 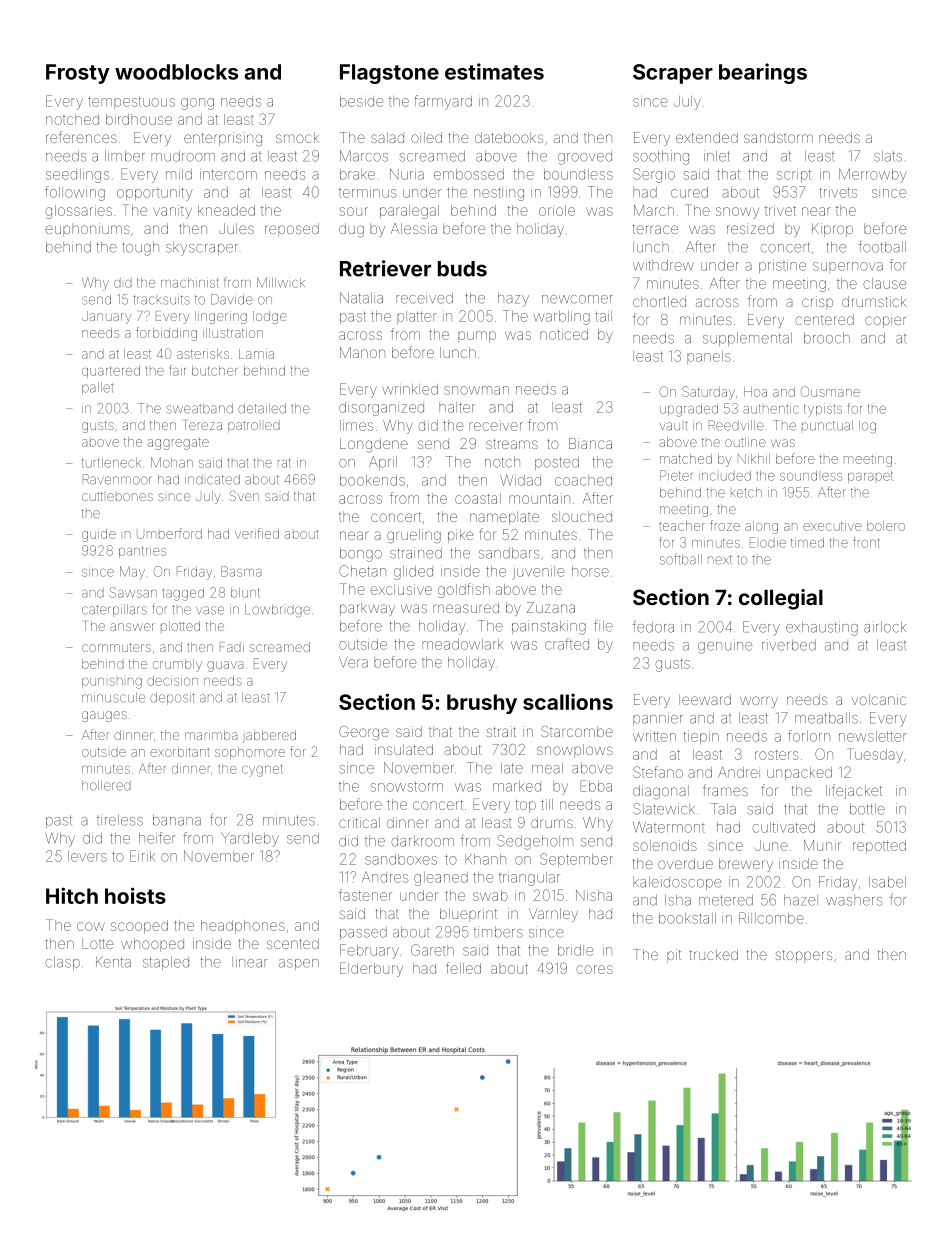 I want to click on stapled, so click(x=166, y=963).
